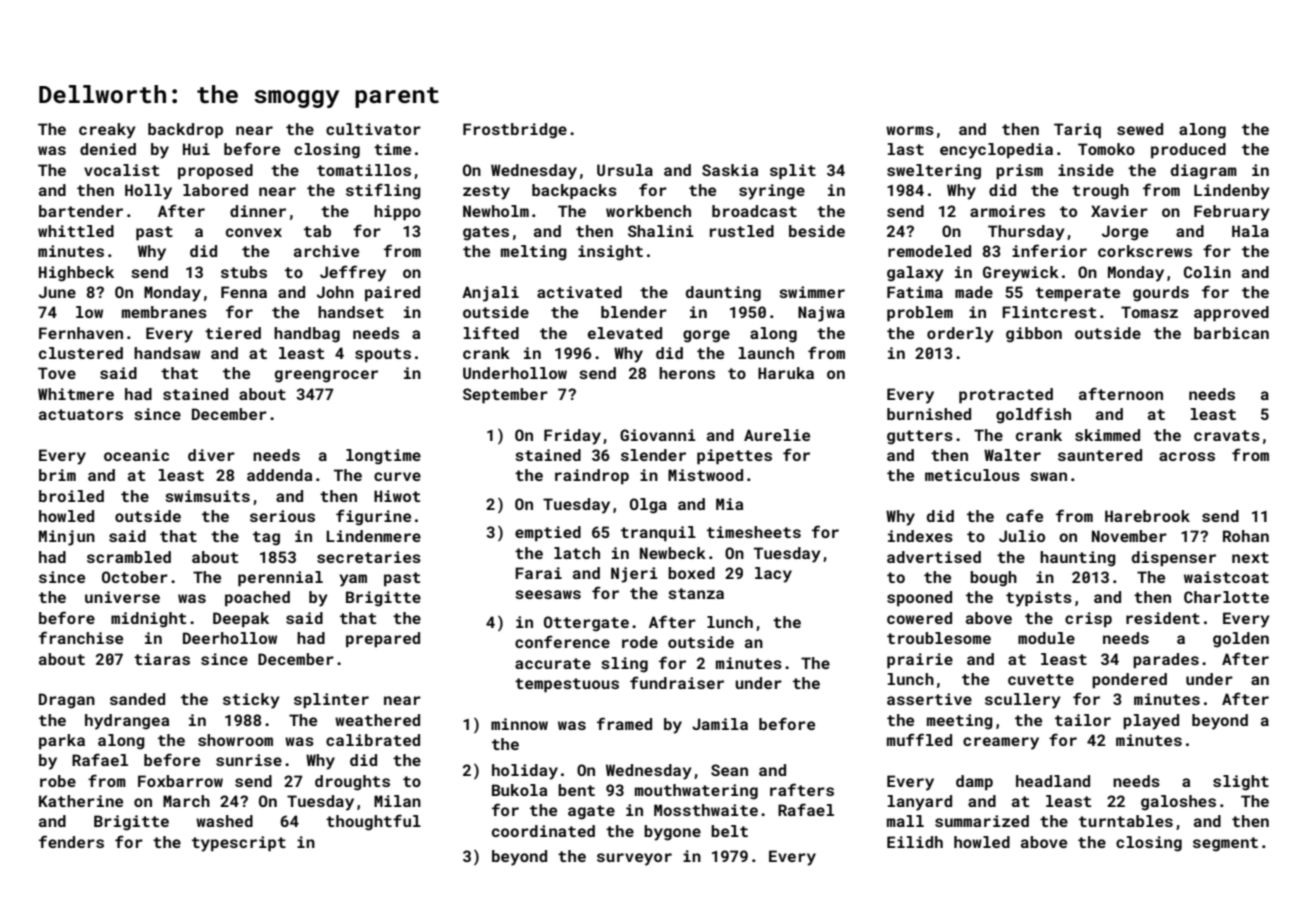 This screenshot has width=1308, height=924. Describe the element at coordinates (1174, 558) in the screenshot. I see `dispenser` at that location.
